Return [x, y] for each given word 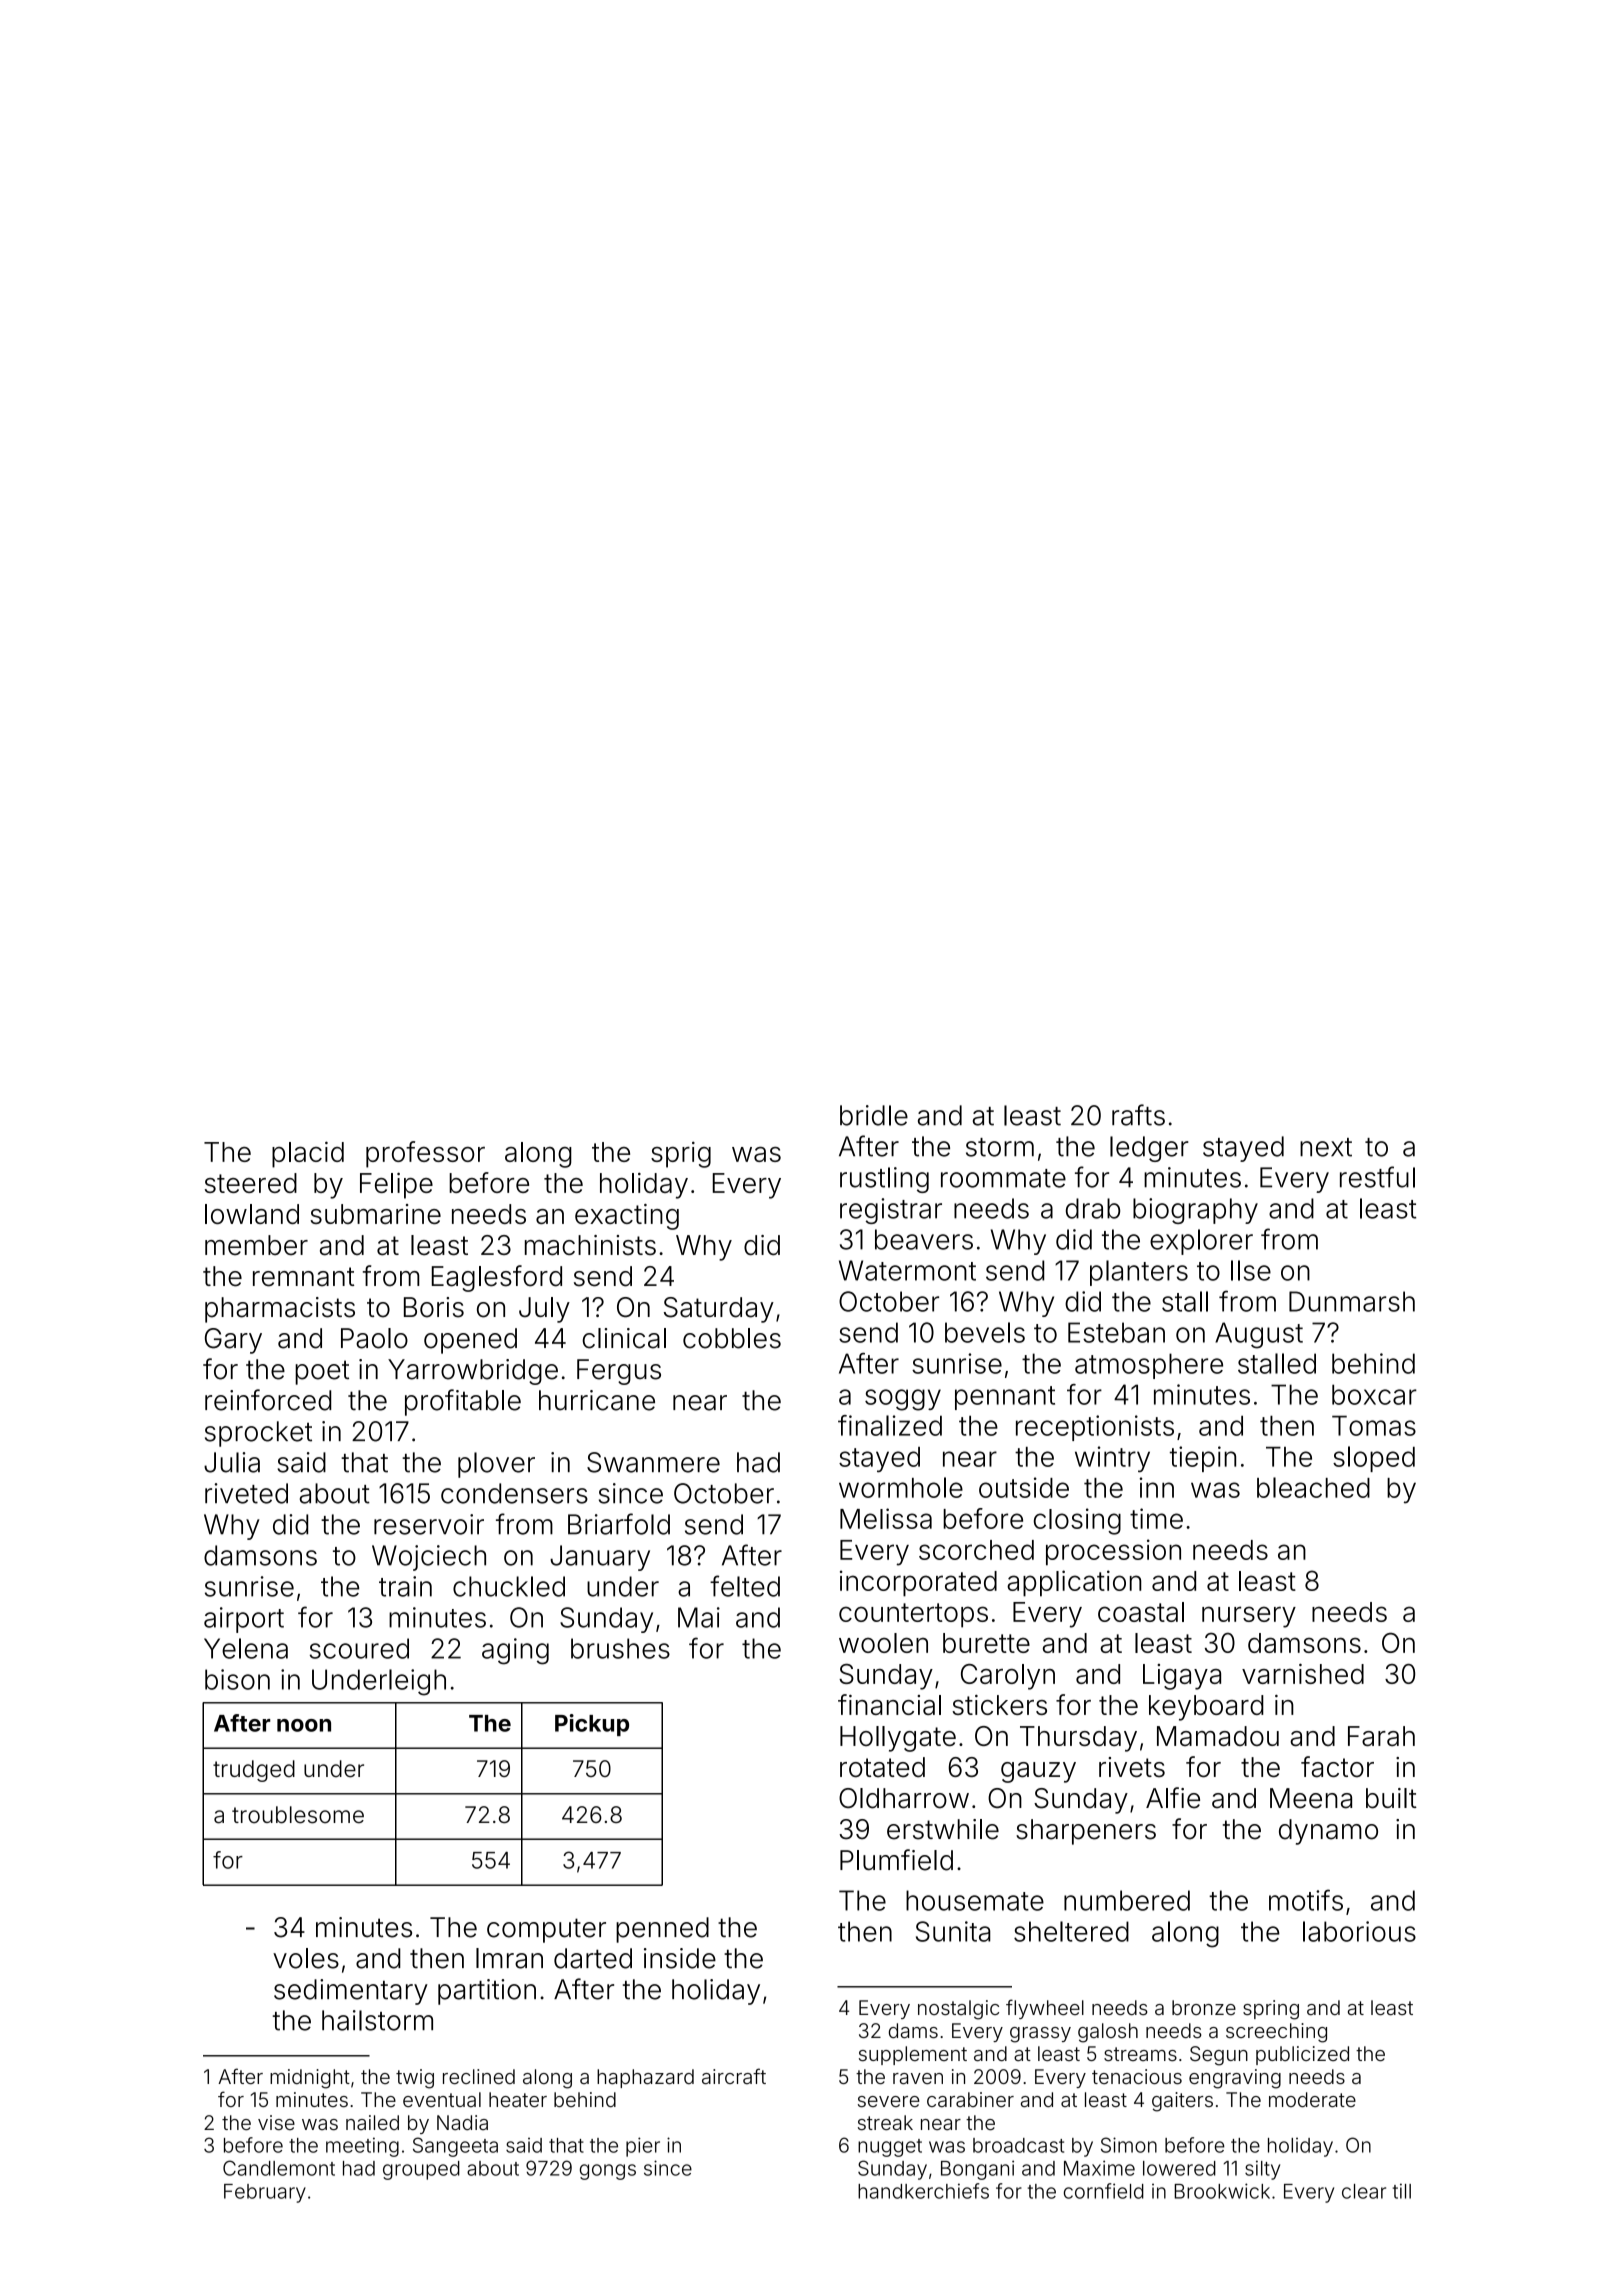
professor [425, 1154]
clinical [624, 1338]
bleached [1313, 1487]
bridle [874, 1115]
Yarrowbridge [473, 1372]
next [1326, 1147]
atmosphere [1149, 1366]
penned [662, 1930]
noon [304, 1725]
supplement [913, 2055]
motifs [1306, 1900]
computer [546, 1930]
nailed [372, 2122]
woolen [883, 1643]
